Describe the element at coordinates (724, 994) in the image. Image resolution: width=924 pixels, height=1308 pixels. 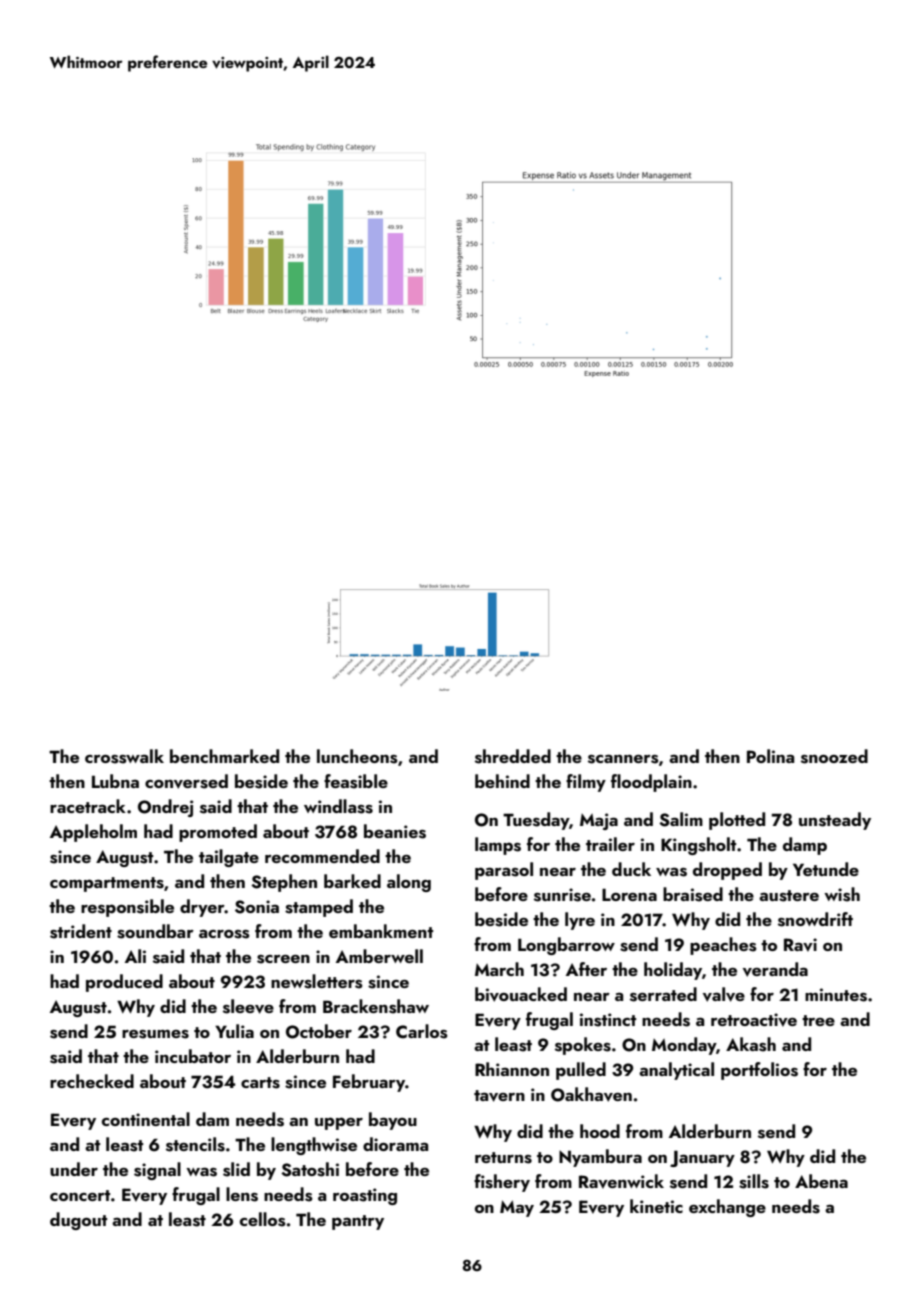
I see `valve` at that location.
